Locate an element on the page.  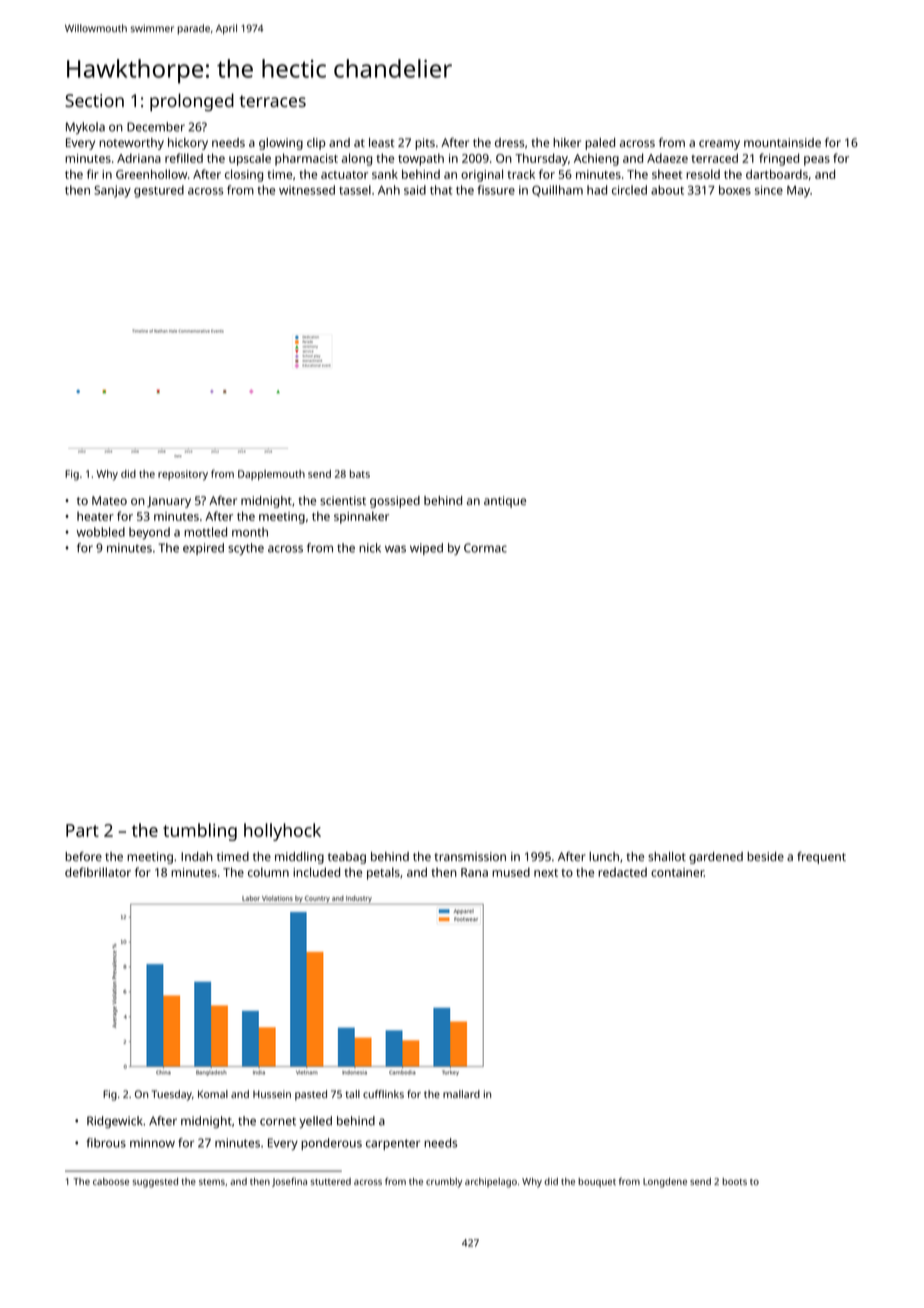
Josefina is located at coordinates (289, 1182).
